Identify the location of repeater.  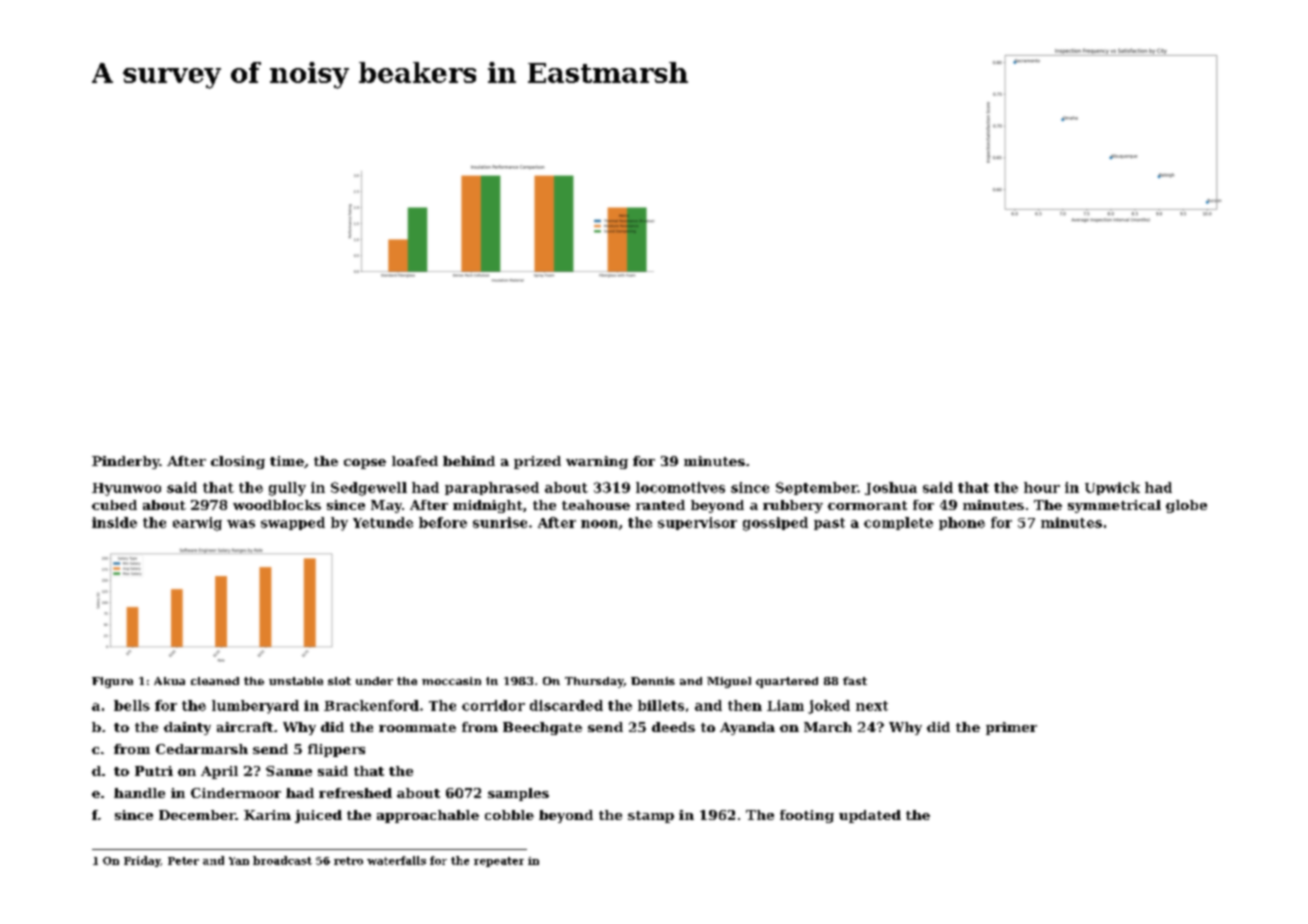
(499, 862).
